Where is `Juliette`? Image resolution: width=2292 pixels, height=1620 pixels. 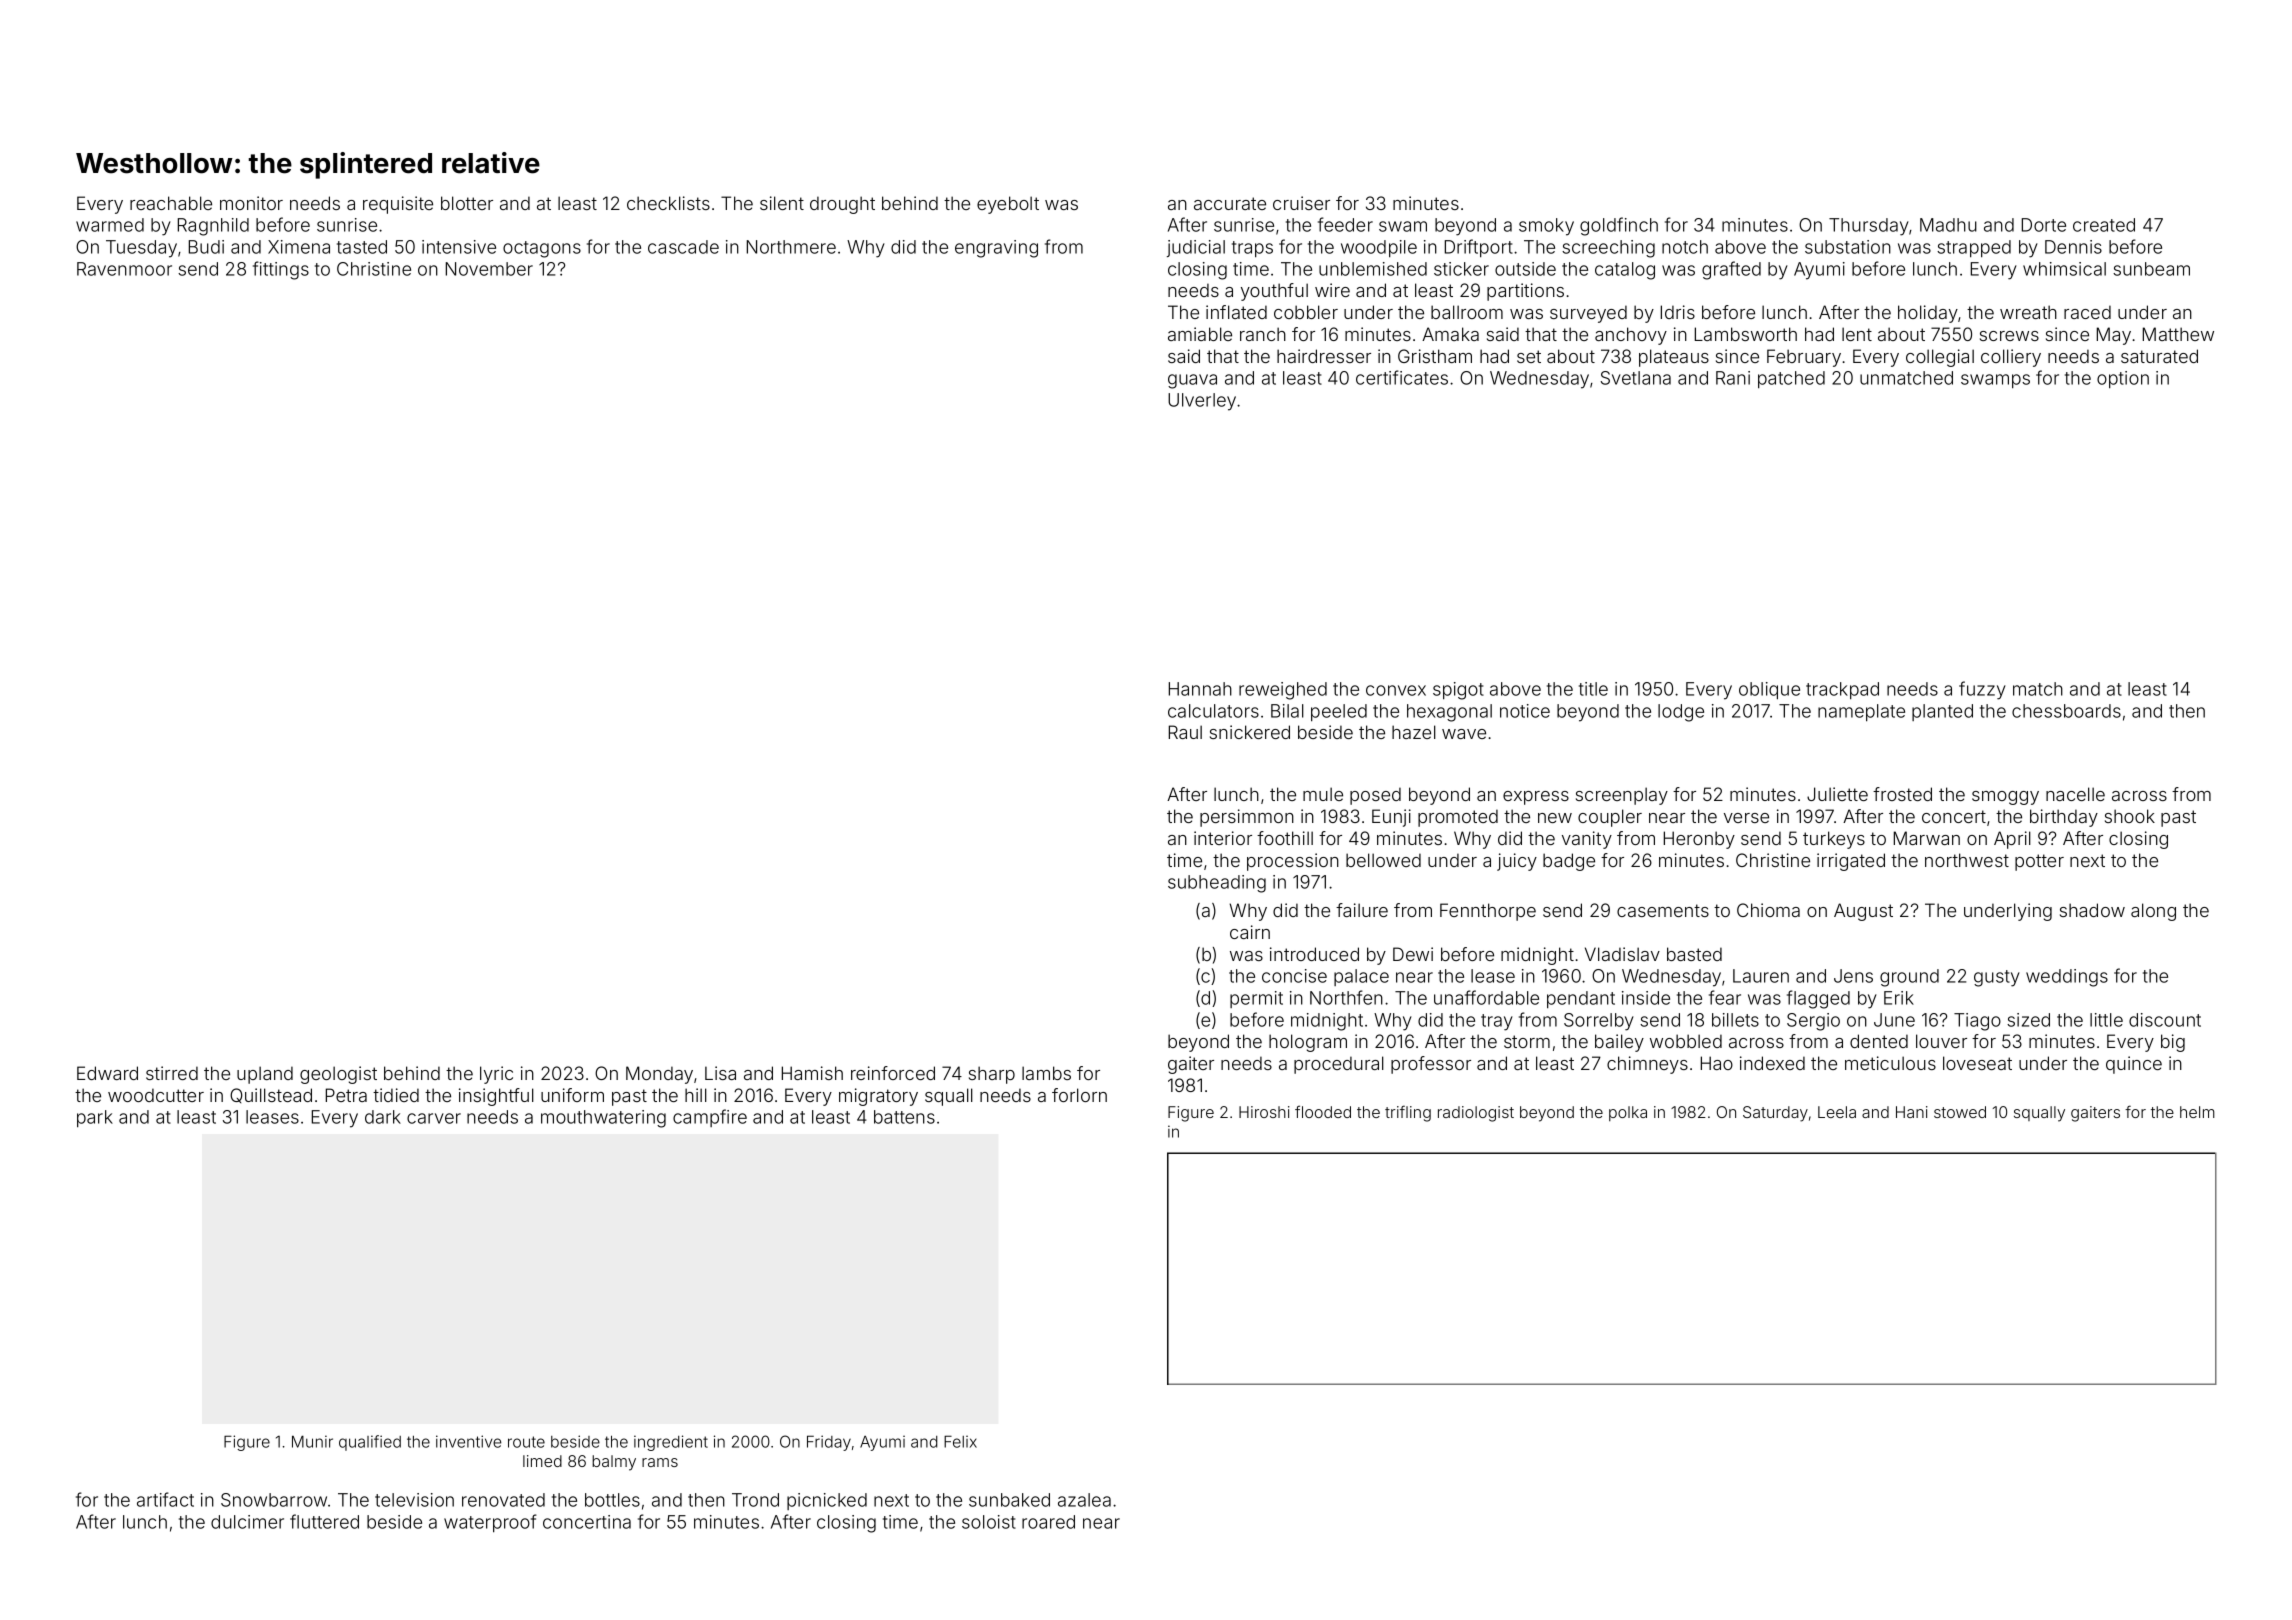 Juliette is located at coordinates (1837, 794).
